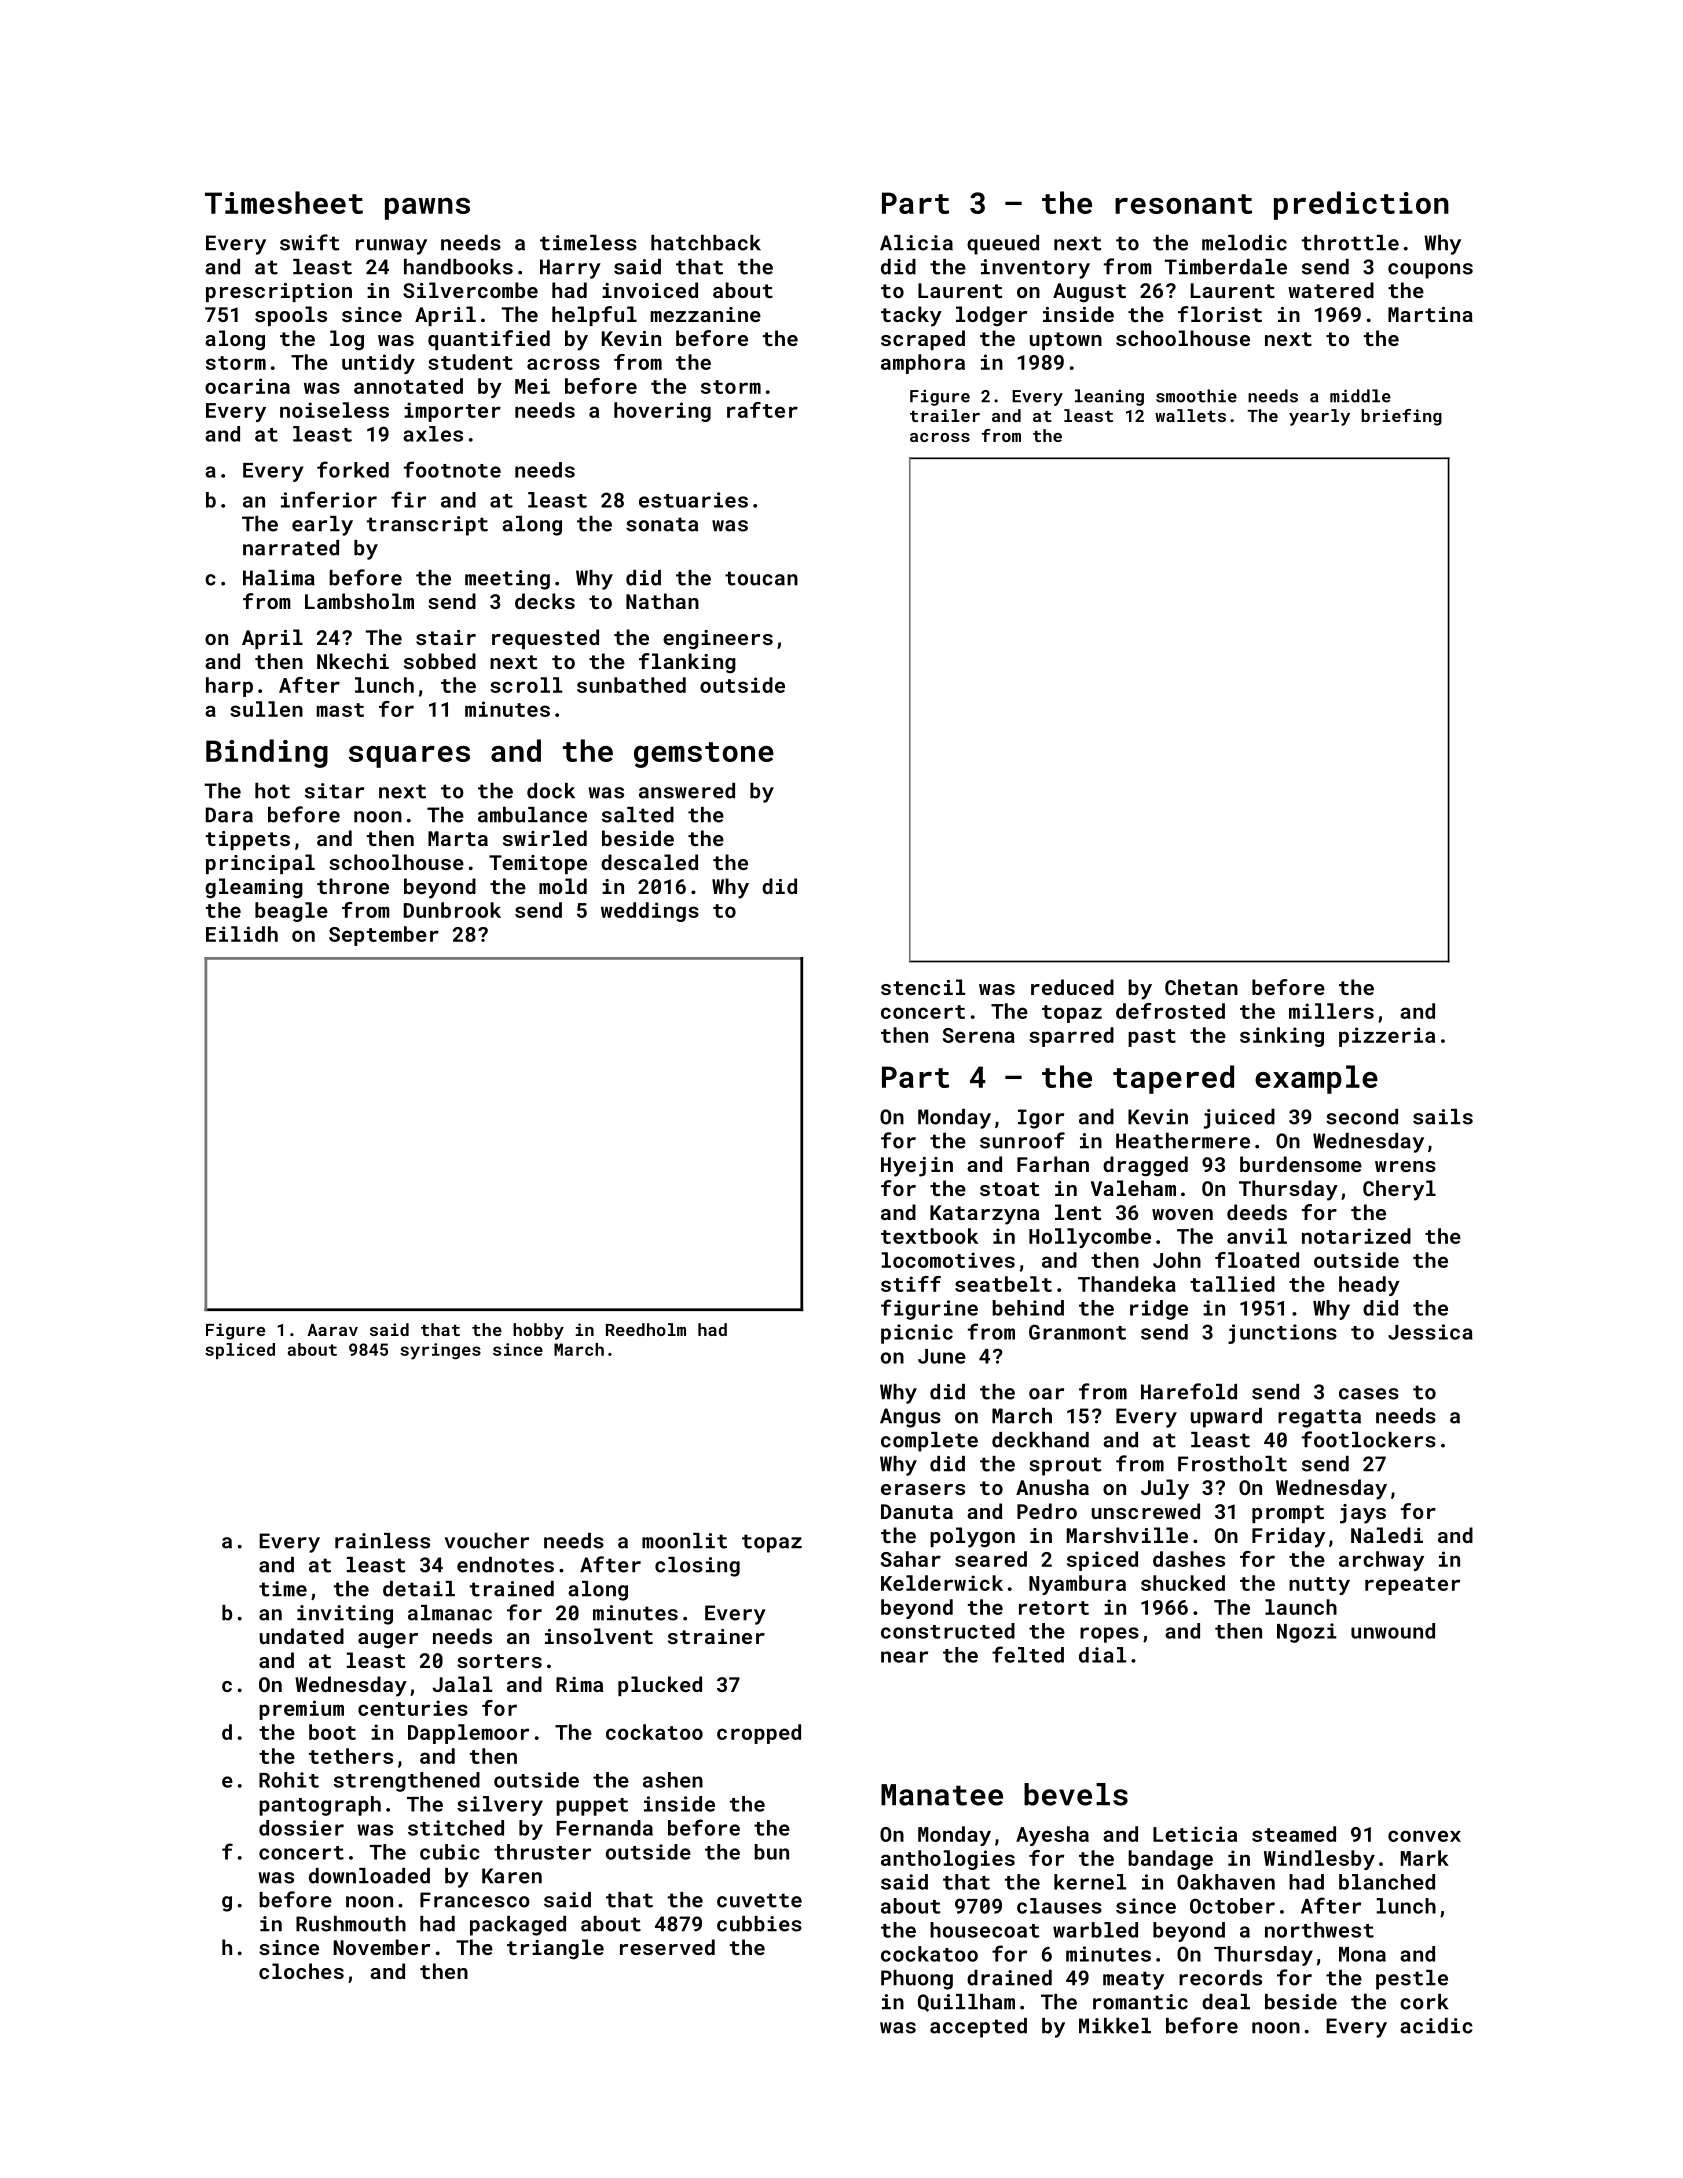 This screenshot has width=1683, height=2178. What do you see at coordinates (923, 987) in the screenshot?
I see `stencil` at bounding box center [923, 987].
